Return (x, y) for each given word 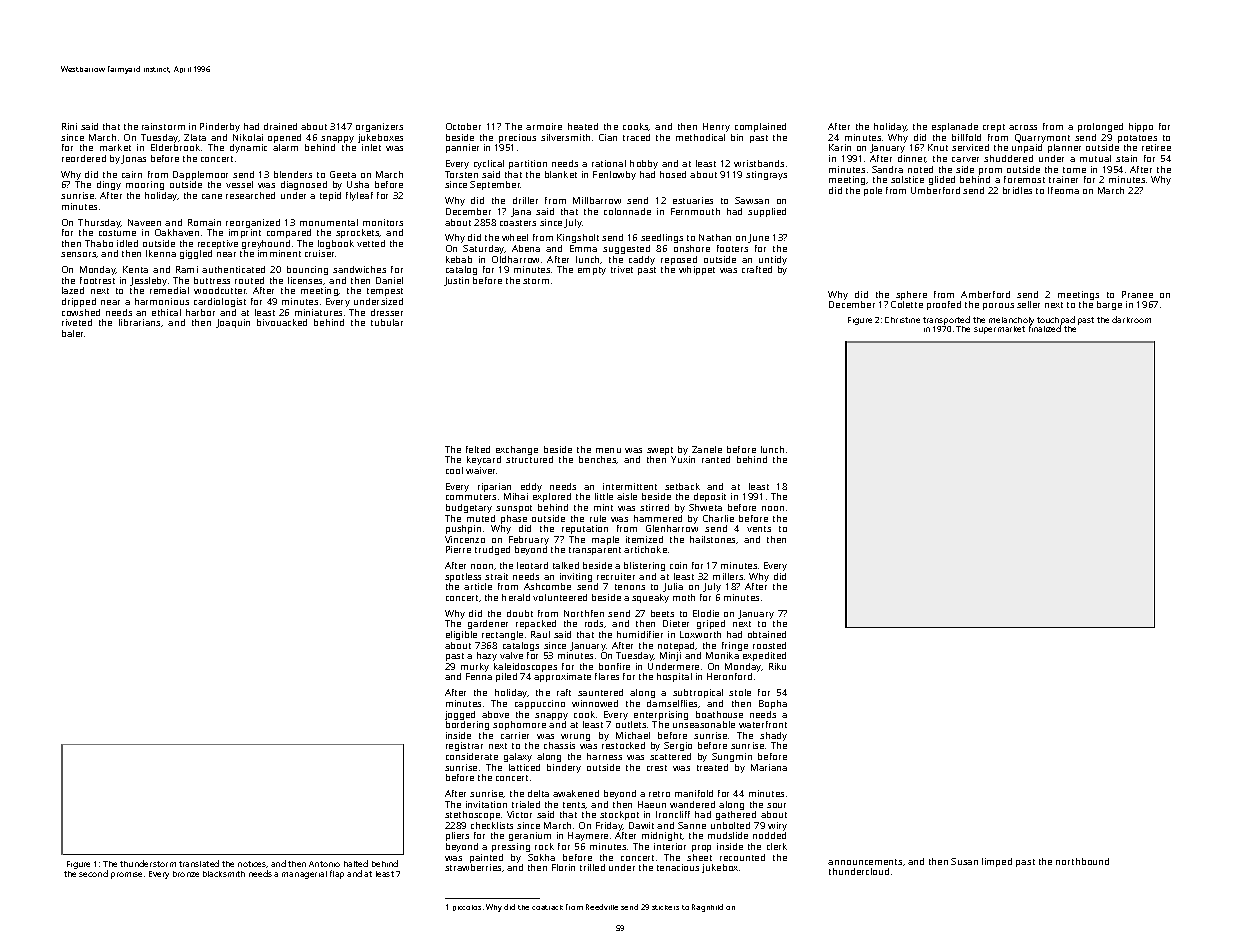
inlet (371, 147)
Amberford (985, 294)
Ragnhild (707, 908)
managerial (304, 875)
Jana (521, 212)
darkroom (1131, 319)
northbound (1082, 861)
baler (72, 333)
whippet (697, 270)
